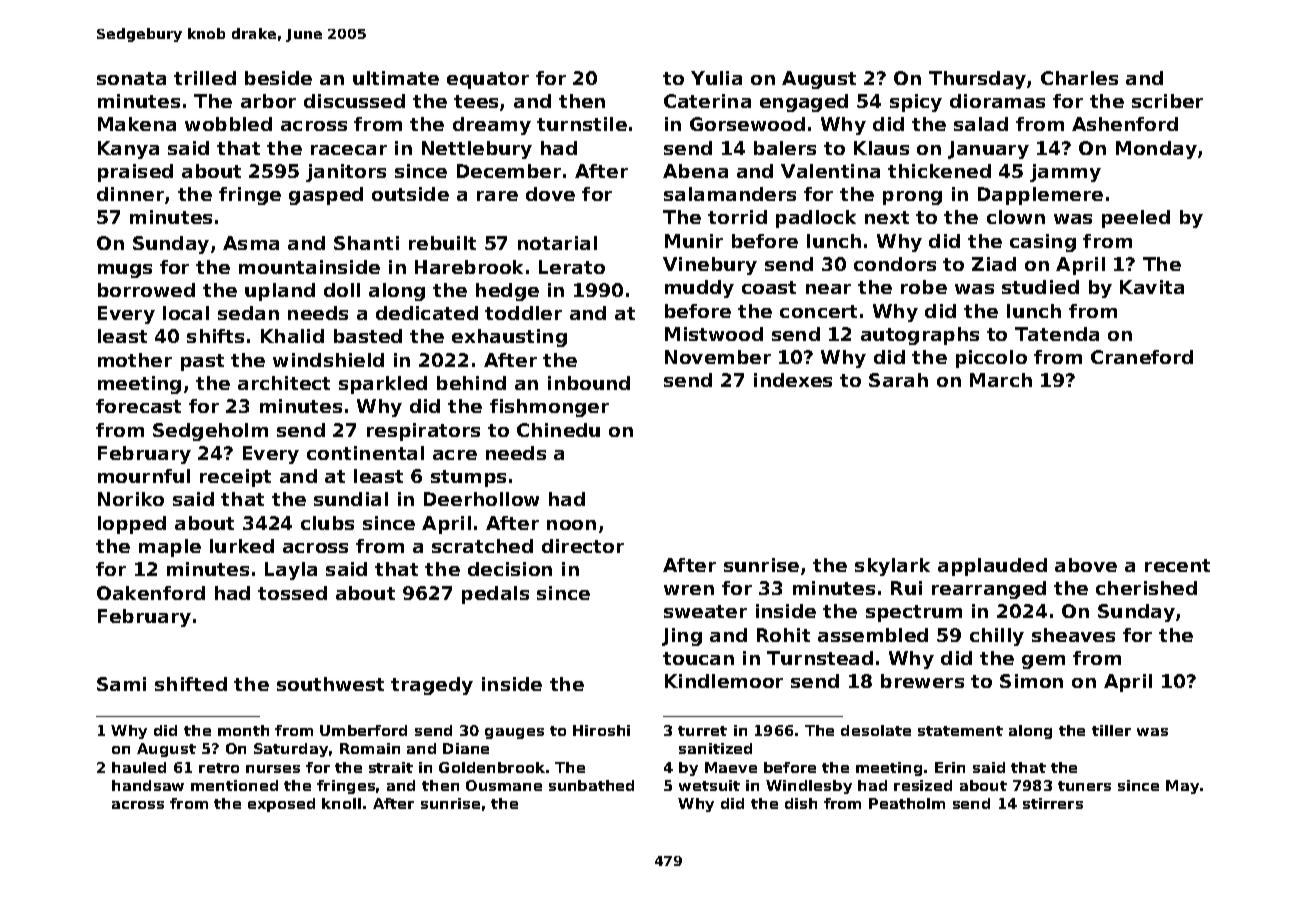  I want to click on Simon, so click(1031, 681).
